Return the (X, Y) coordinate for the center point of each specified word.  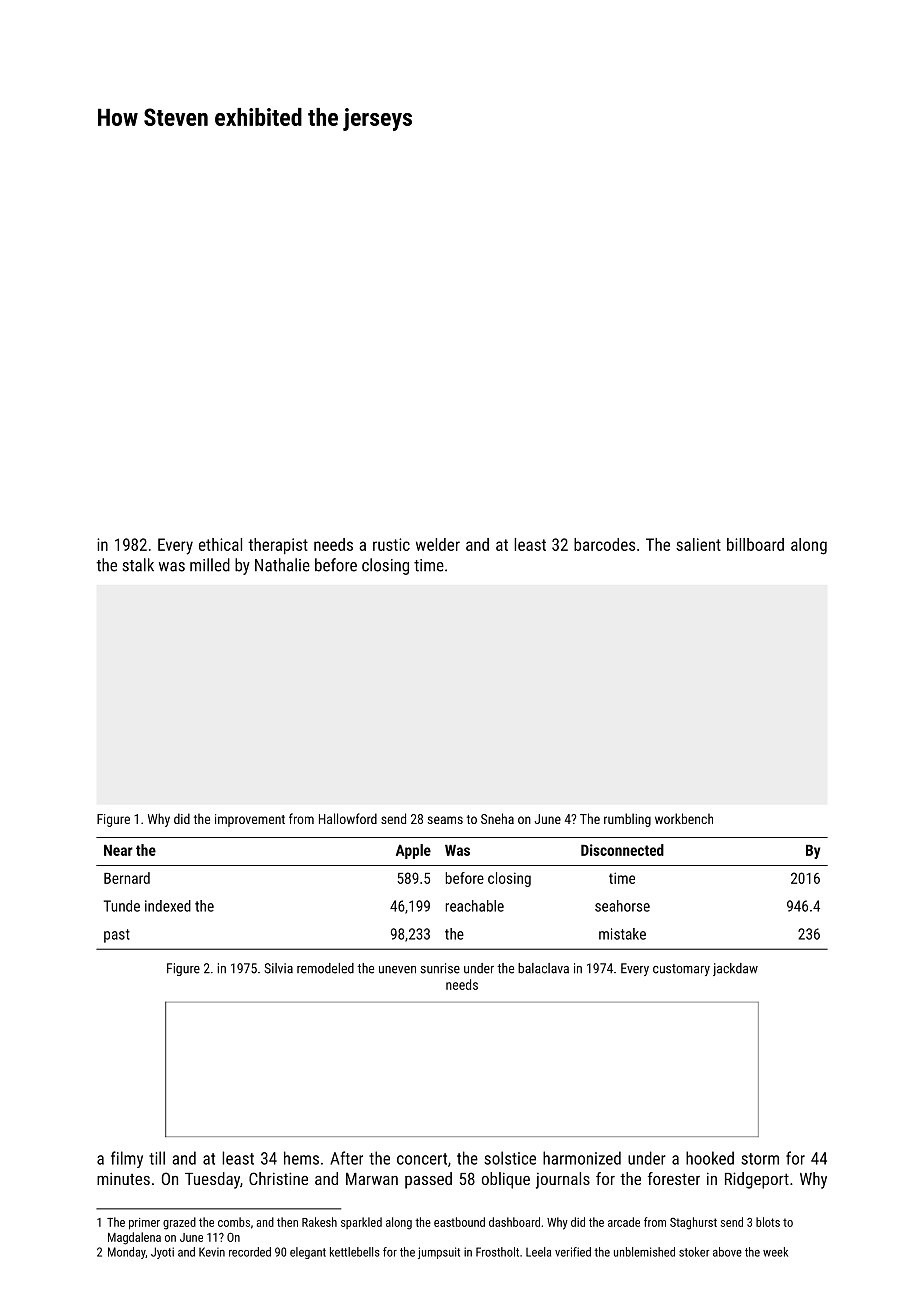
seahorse (622, 906)
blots (768, 1222)
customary (681, 970)
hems (301, 1158)
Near (118, 850)
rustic (391, 544)
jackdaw (735, 969)
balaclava (543, 968)
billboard (755, 544)
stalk (138, 565)
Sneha (497, 818)
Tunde (122, 906)
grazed (179, 1223)
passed (428, 1180)
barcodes (604, 544)
